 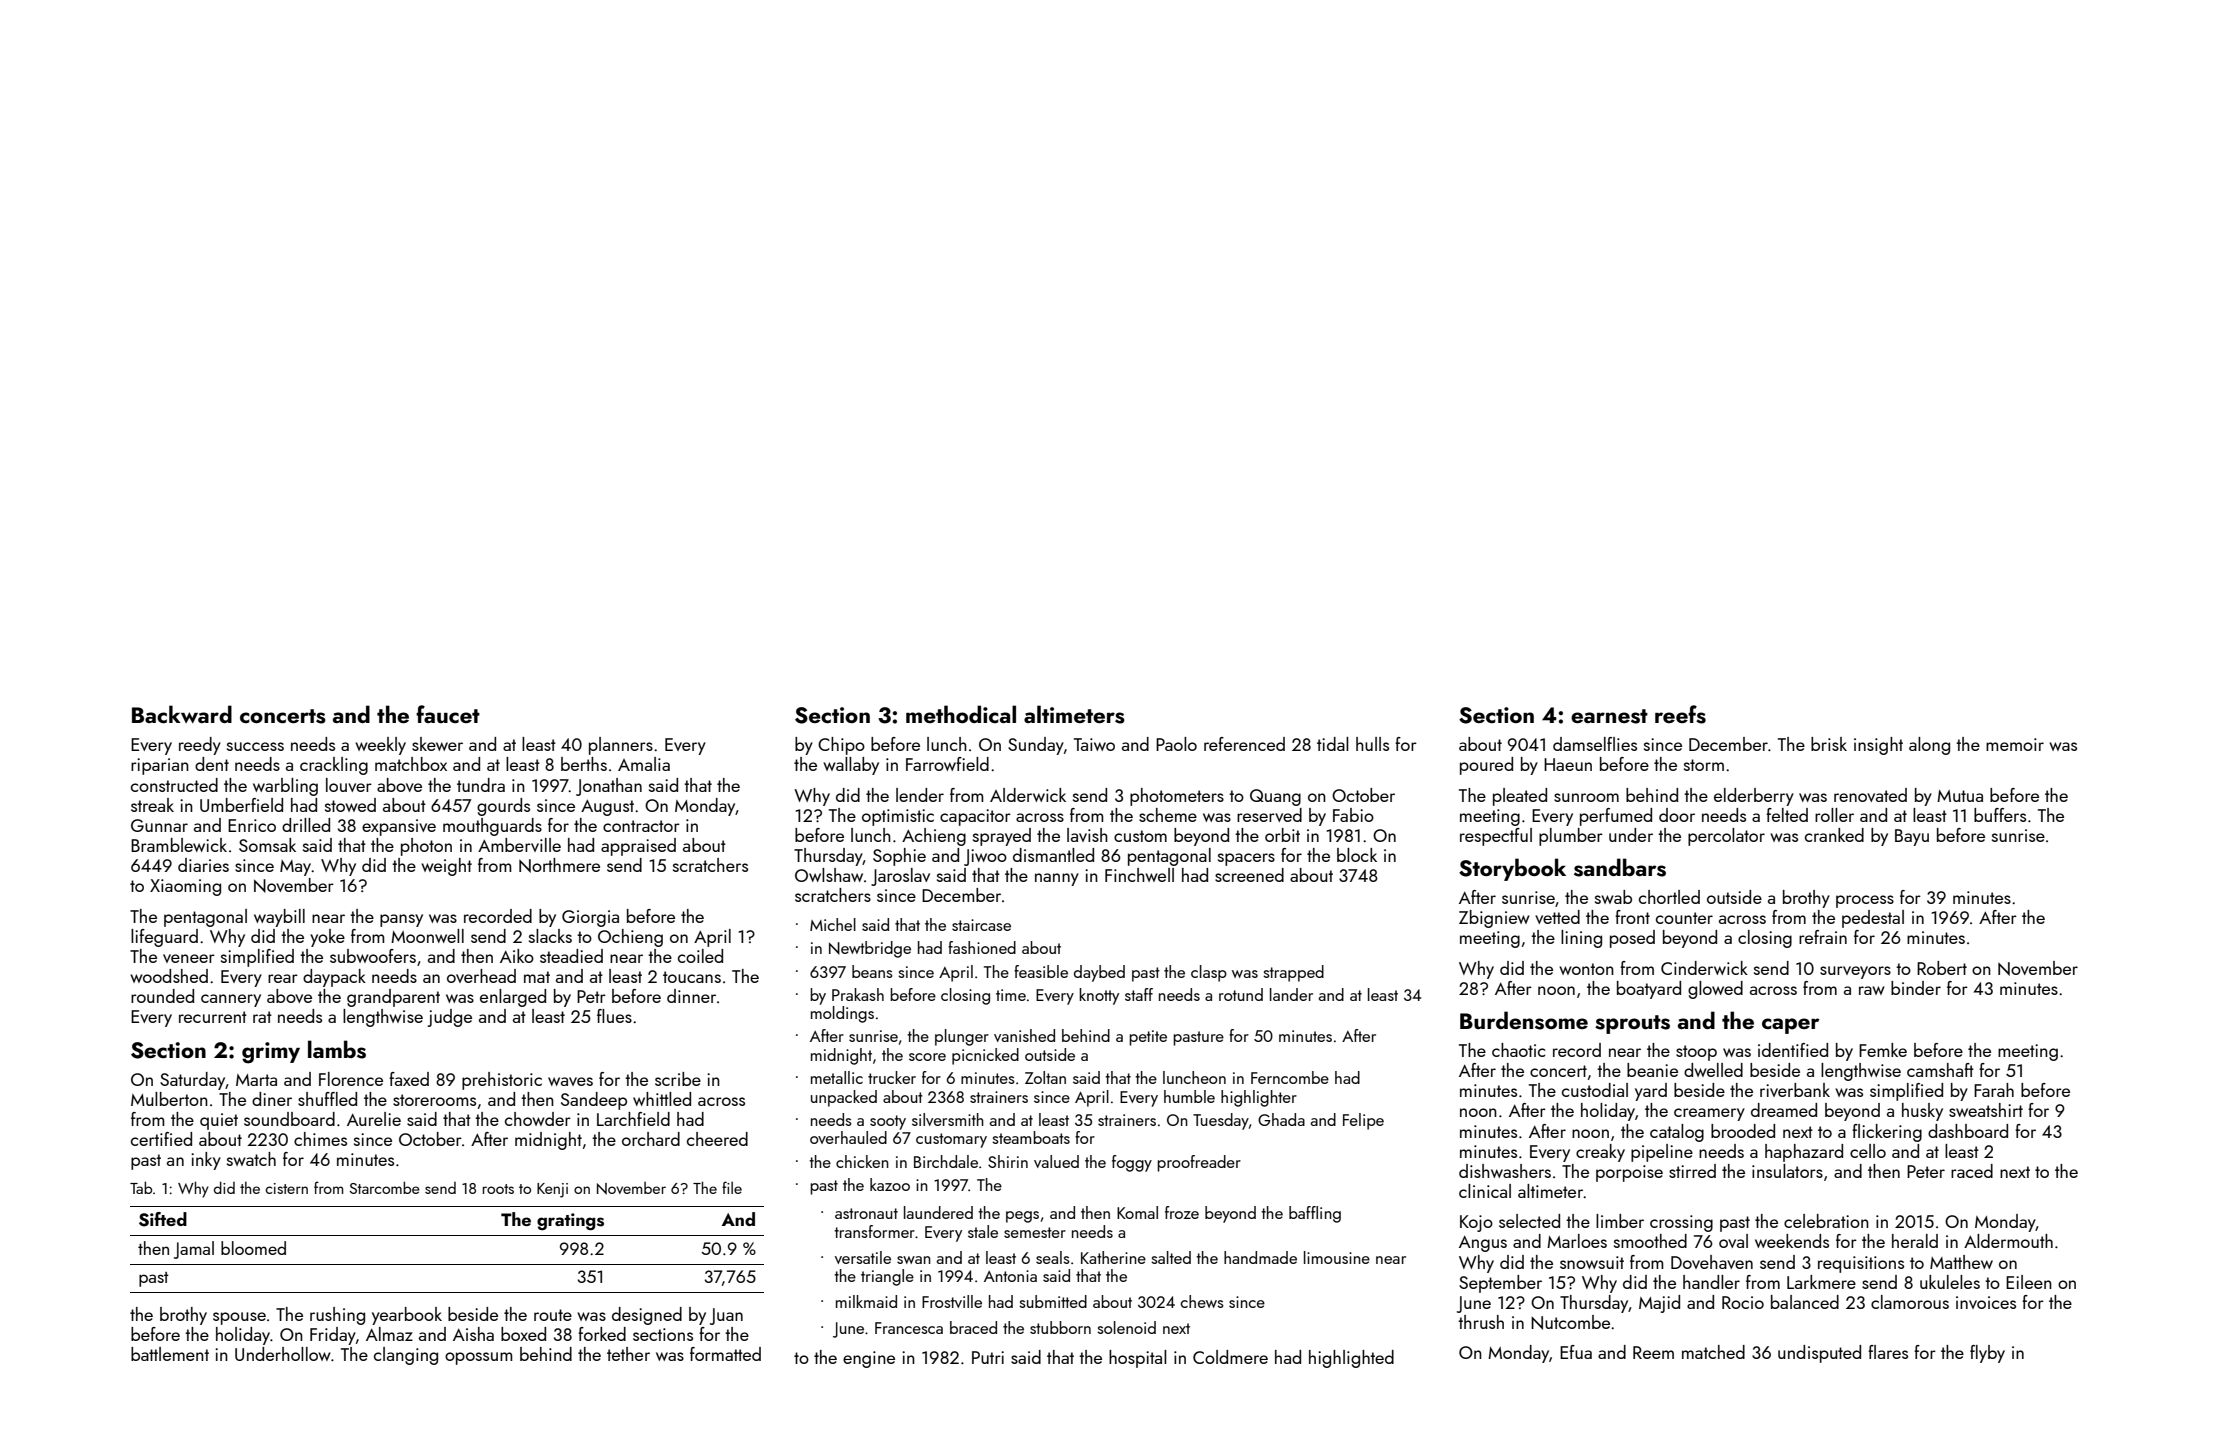 I want to click on Paolo, so click(x=1176, y=744).
